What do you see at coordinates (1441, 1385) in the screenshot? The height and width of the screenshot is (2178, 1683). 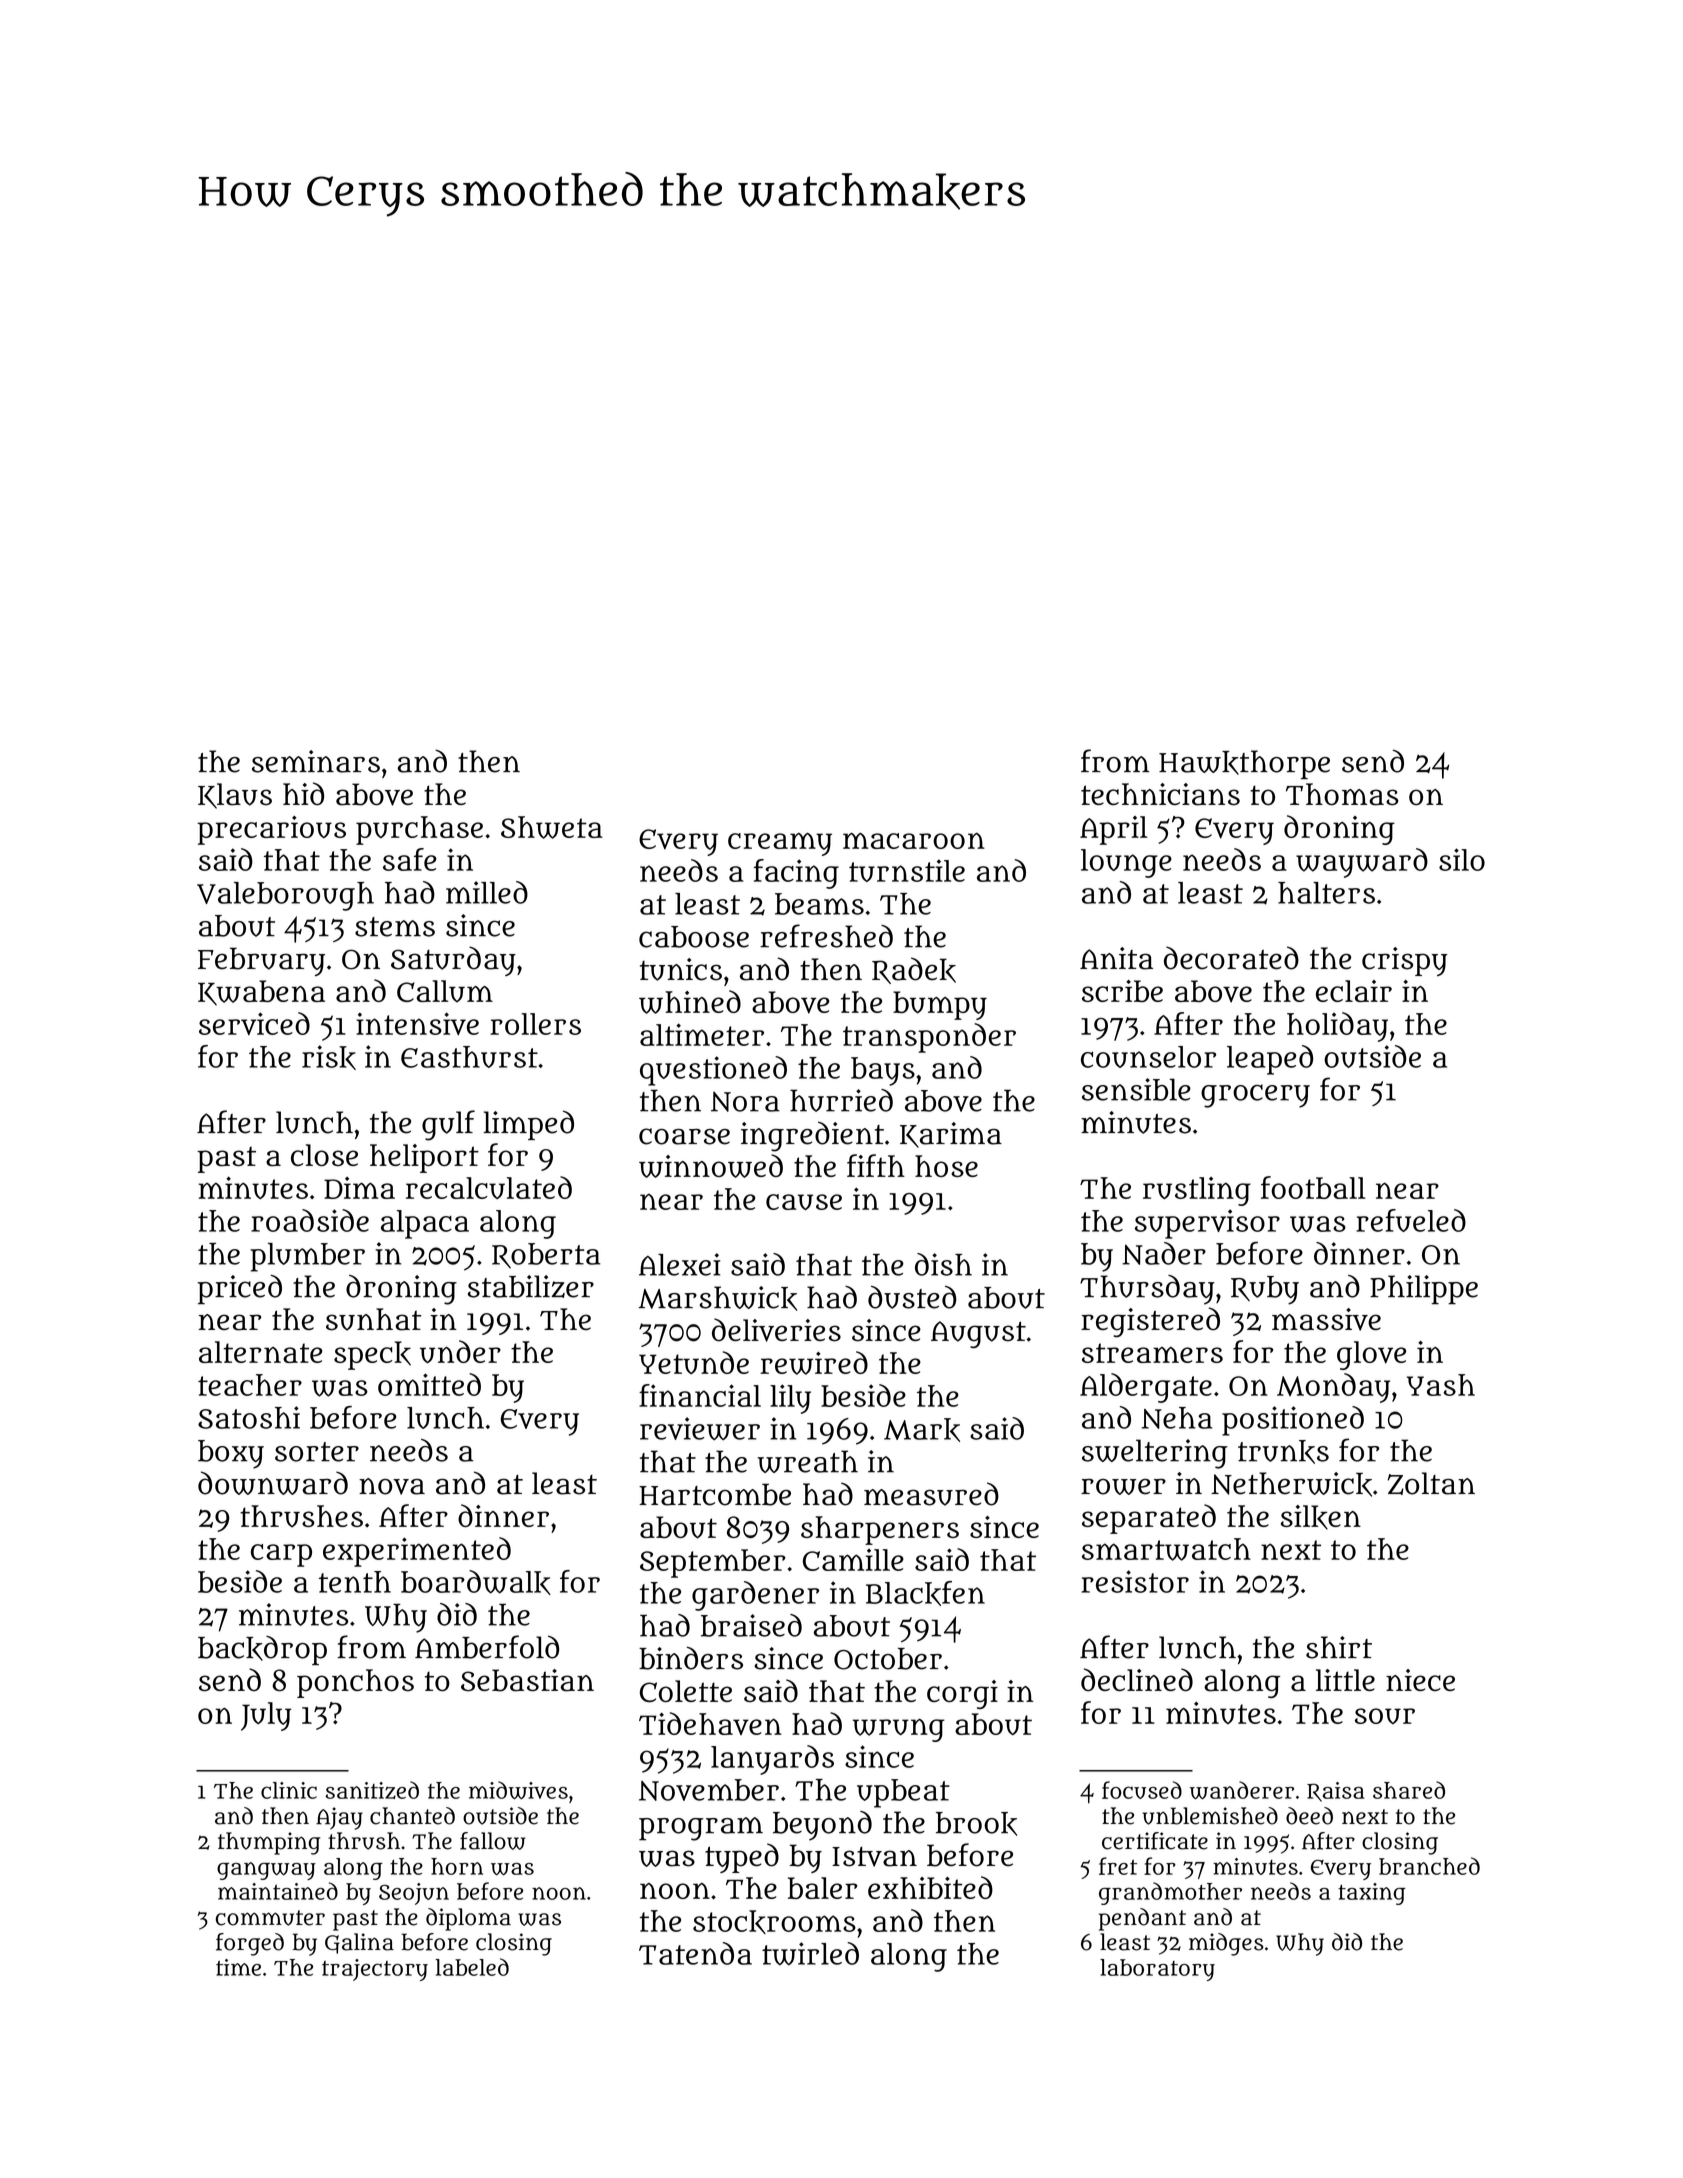 I see `Yash` at bounding box center [1441, 1385].
